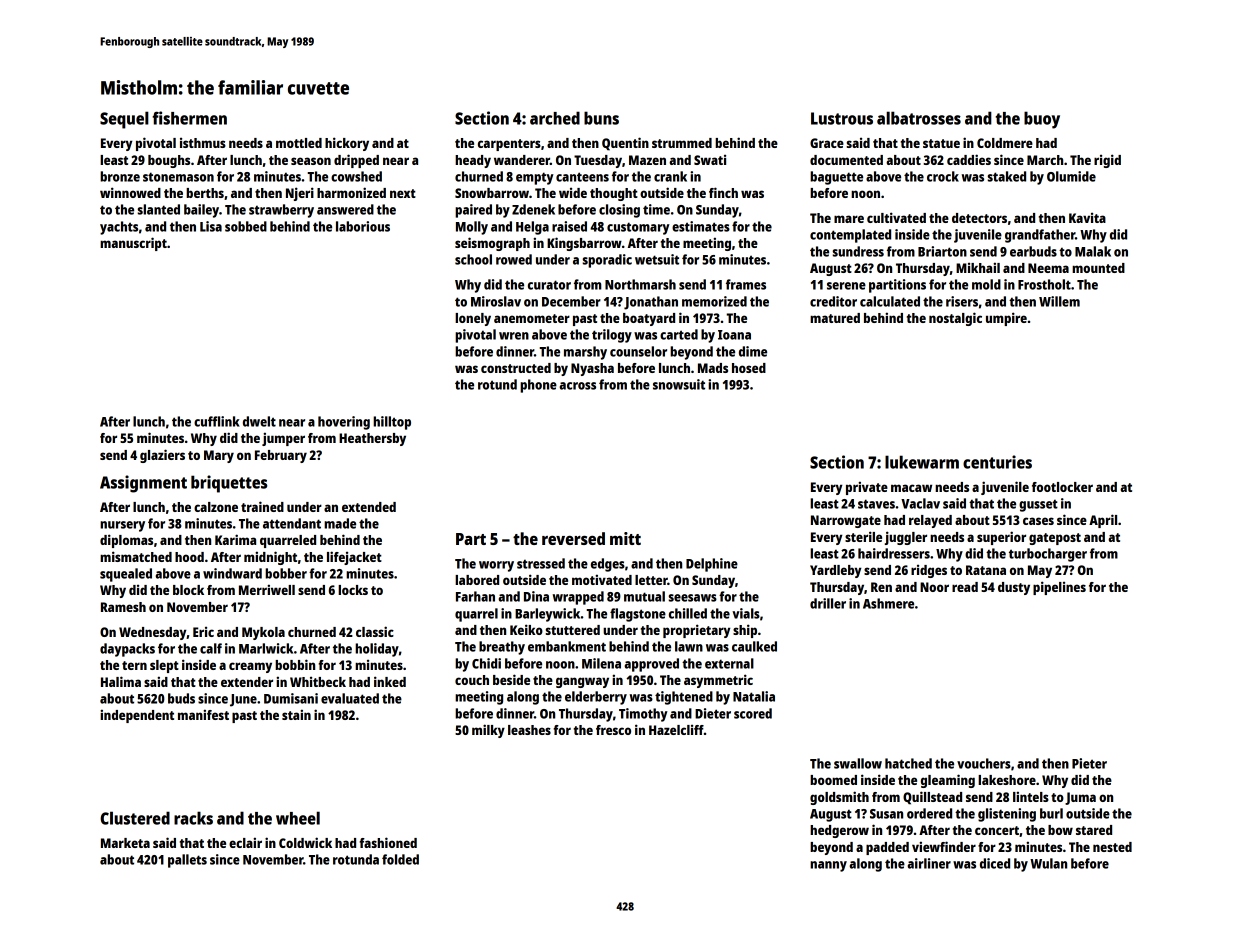 The width and height of the page is (1233, 952). What do you see at coordinates (1059, 588) in the page?
I see `pipelines` at bounding box center [1059, 588].
